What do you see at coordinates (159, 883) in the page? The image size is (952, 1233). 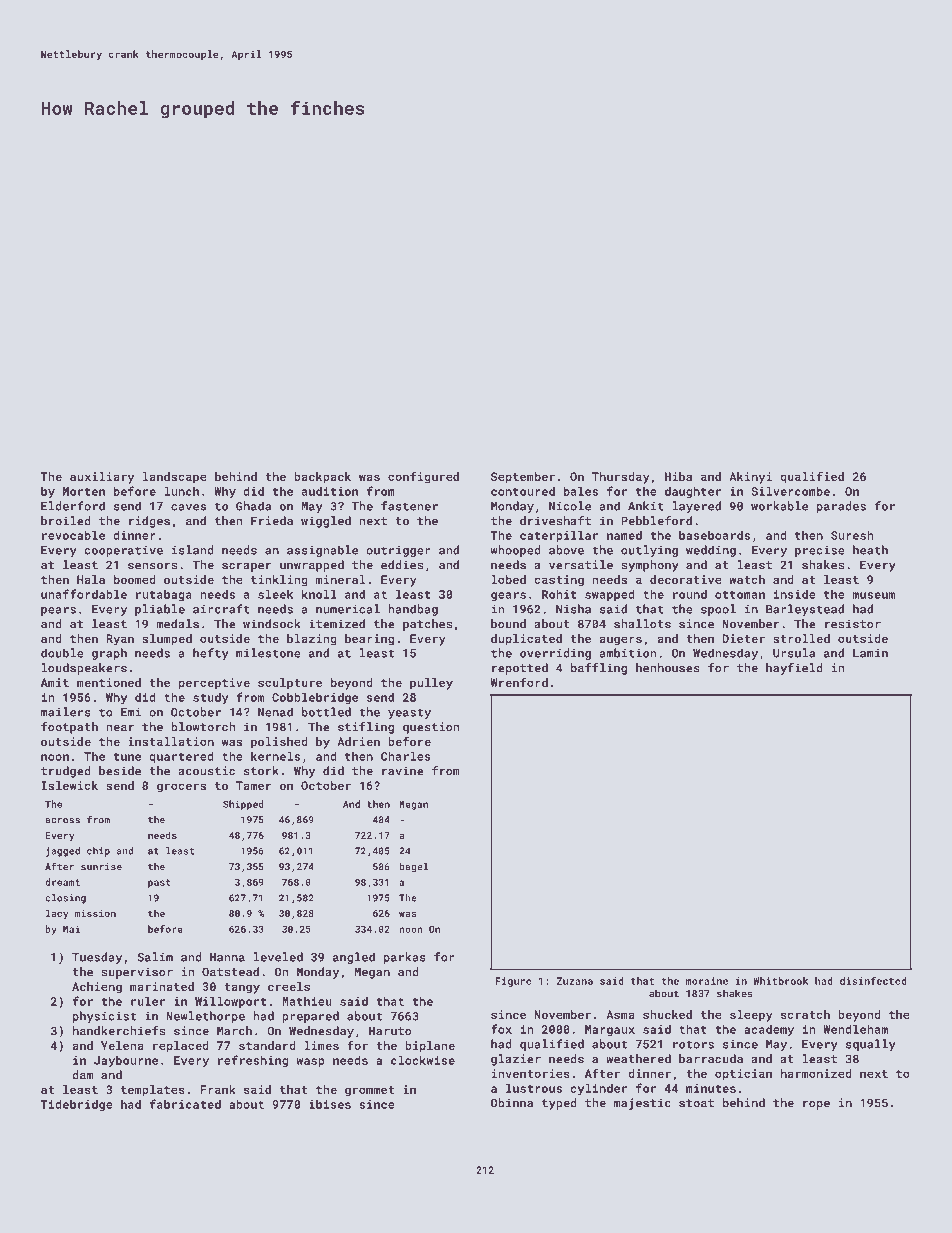 I see `past` at bounding box center [159, 883].
